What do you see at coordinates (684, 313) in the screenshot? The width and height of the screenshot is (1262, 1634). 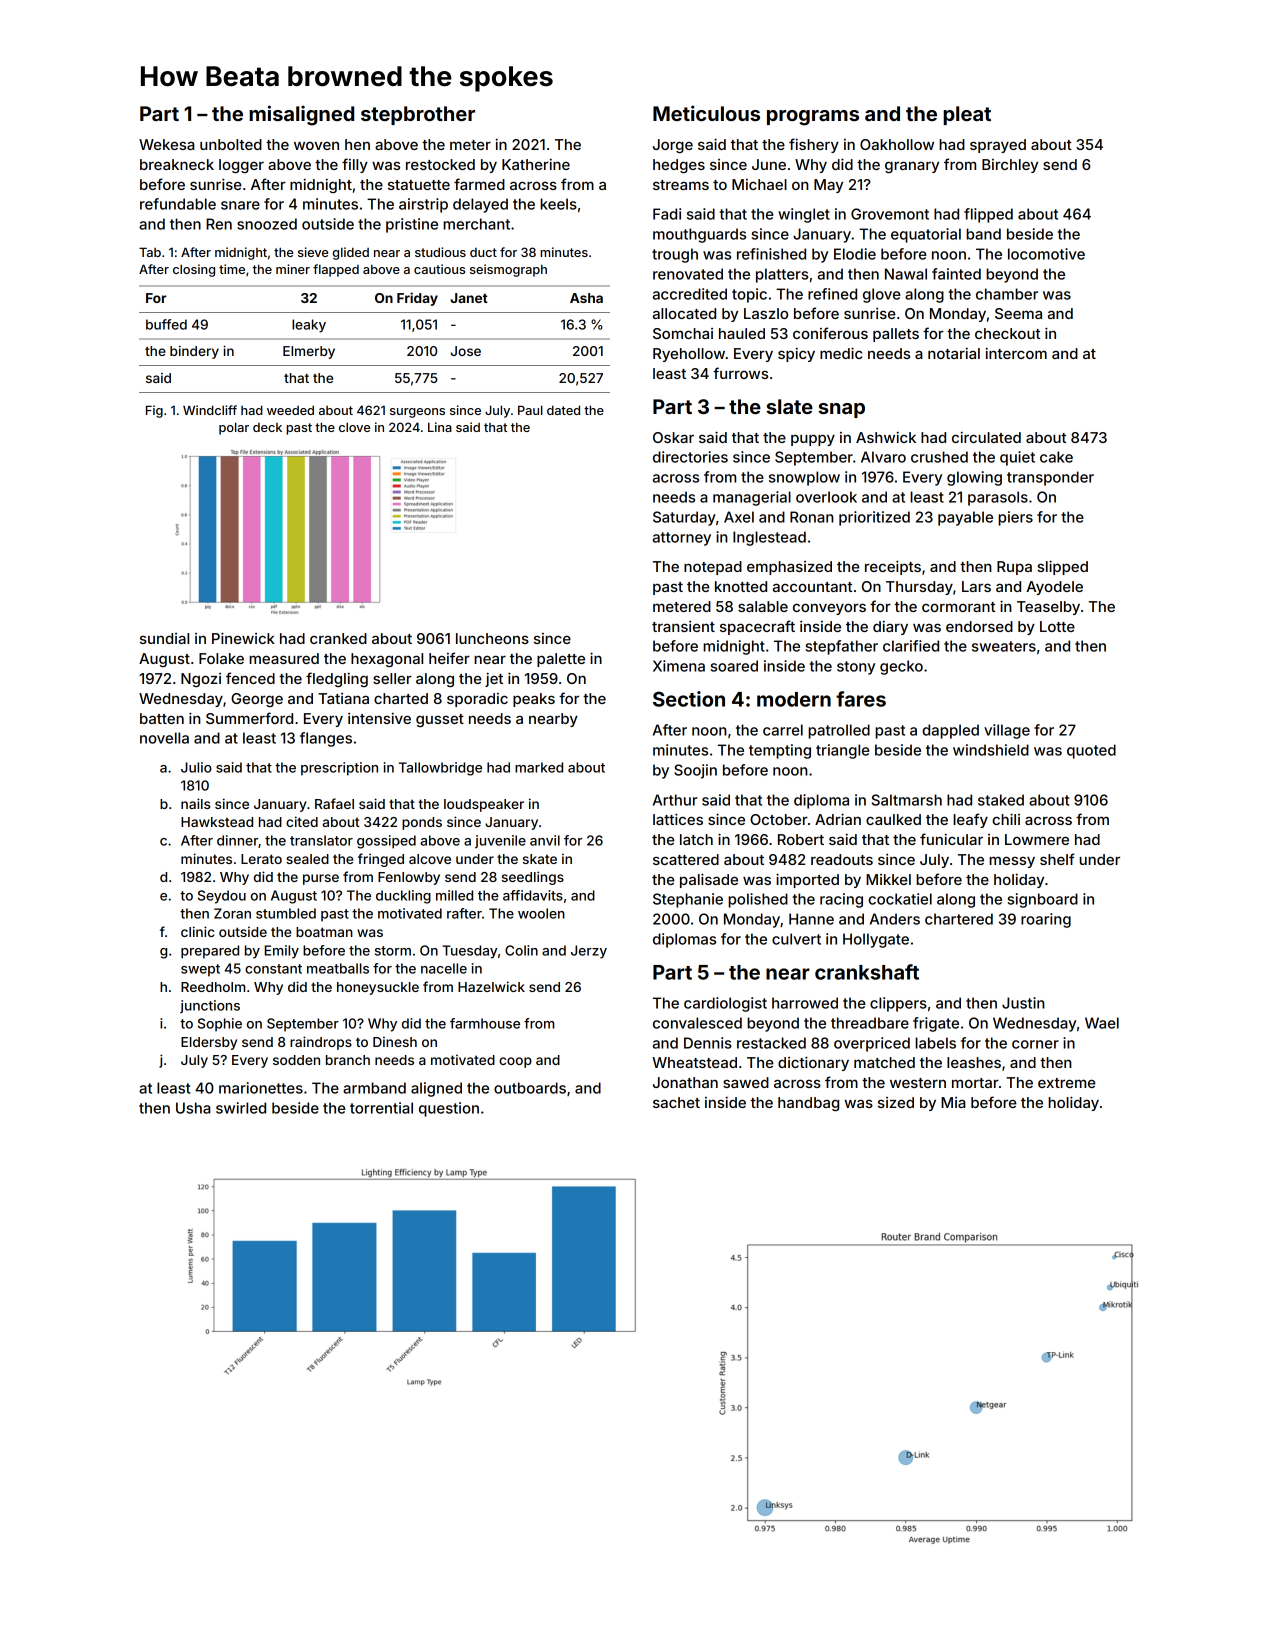 I see `allocated` at bounding box center [684, 313].
